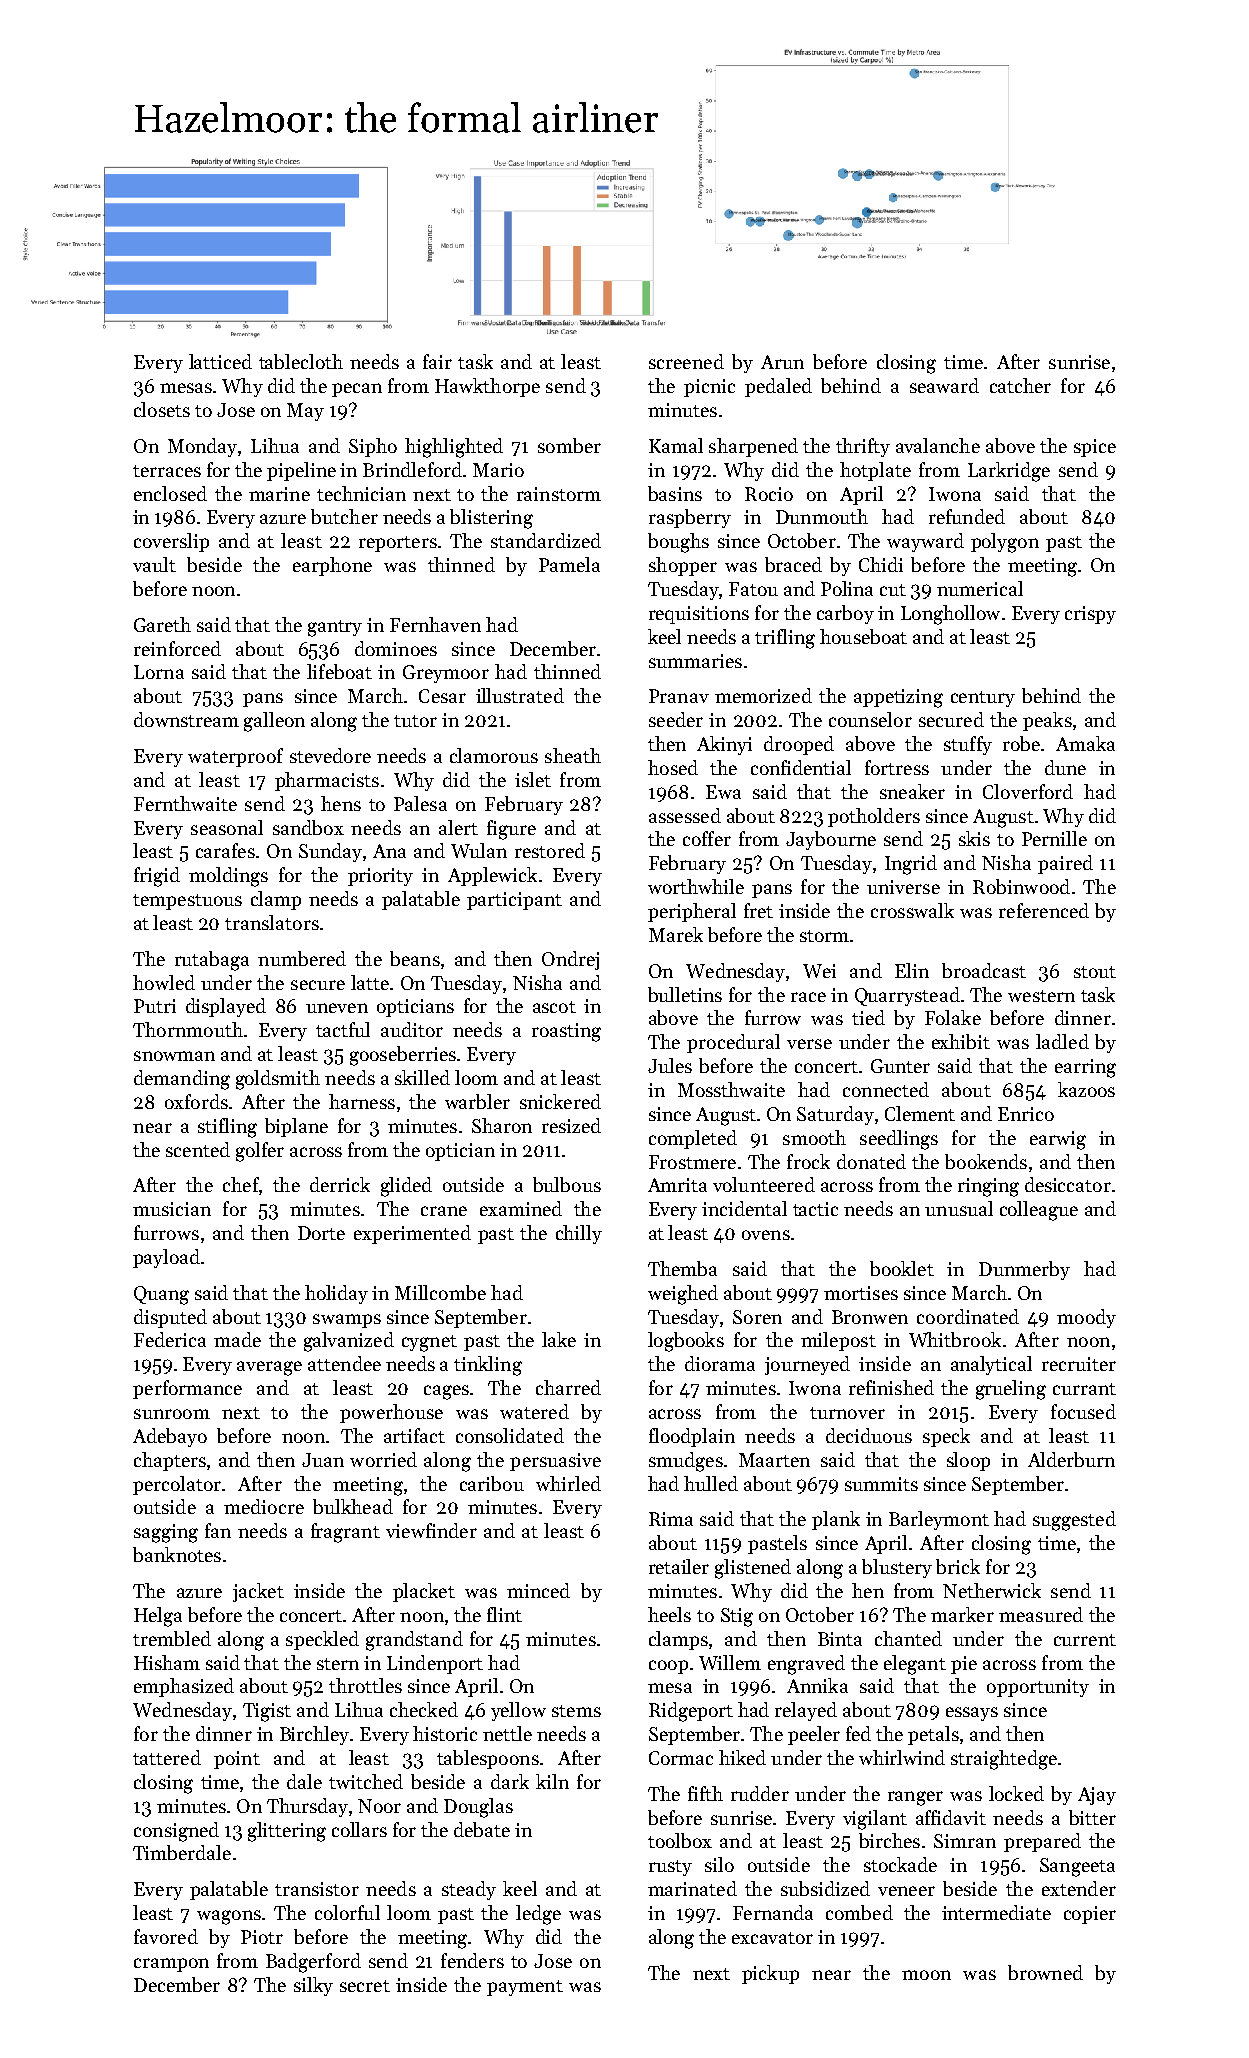 Image resolution: width=1249 pixels, height=2058 pixels. Describe the element at coordinates (488, 1759) in the screenshot. I see `tablespoons` at that location.
